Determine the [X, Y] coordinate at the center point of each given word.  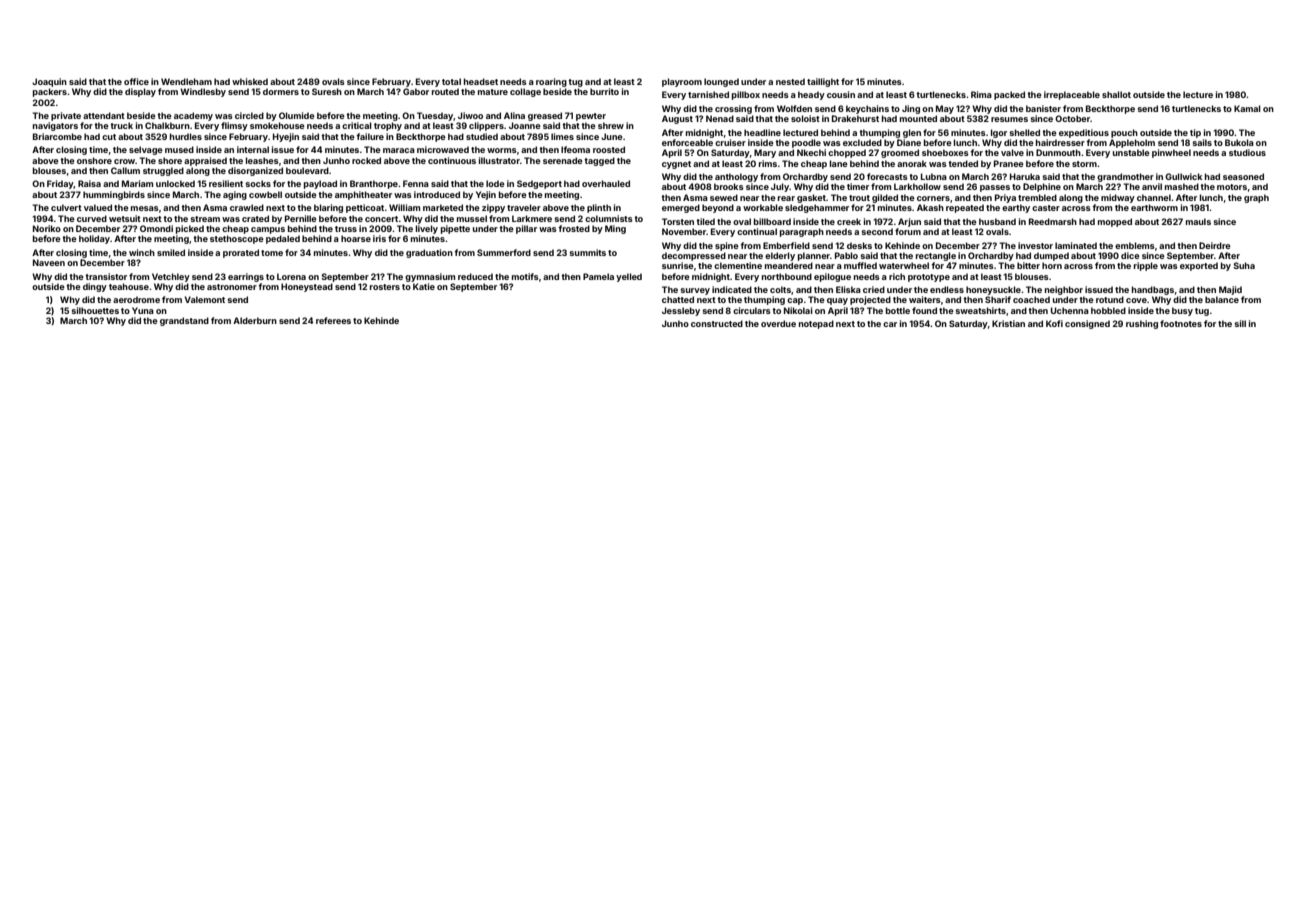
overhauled [606, 183]
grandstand [184, 321]
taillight [823, 82]
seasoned [1243, 176]
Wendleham [186, 81]
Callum [125, 170]
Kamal [1247, 108]
